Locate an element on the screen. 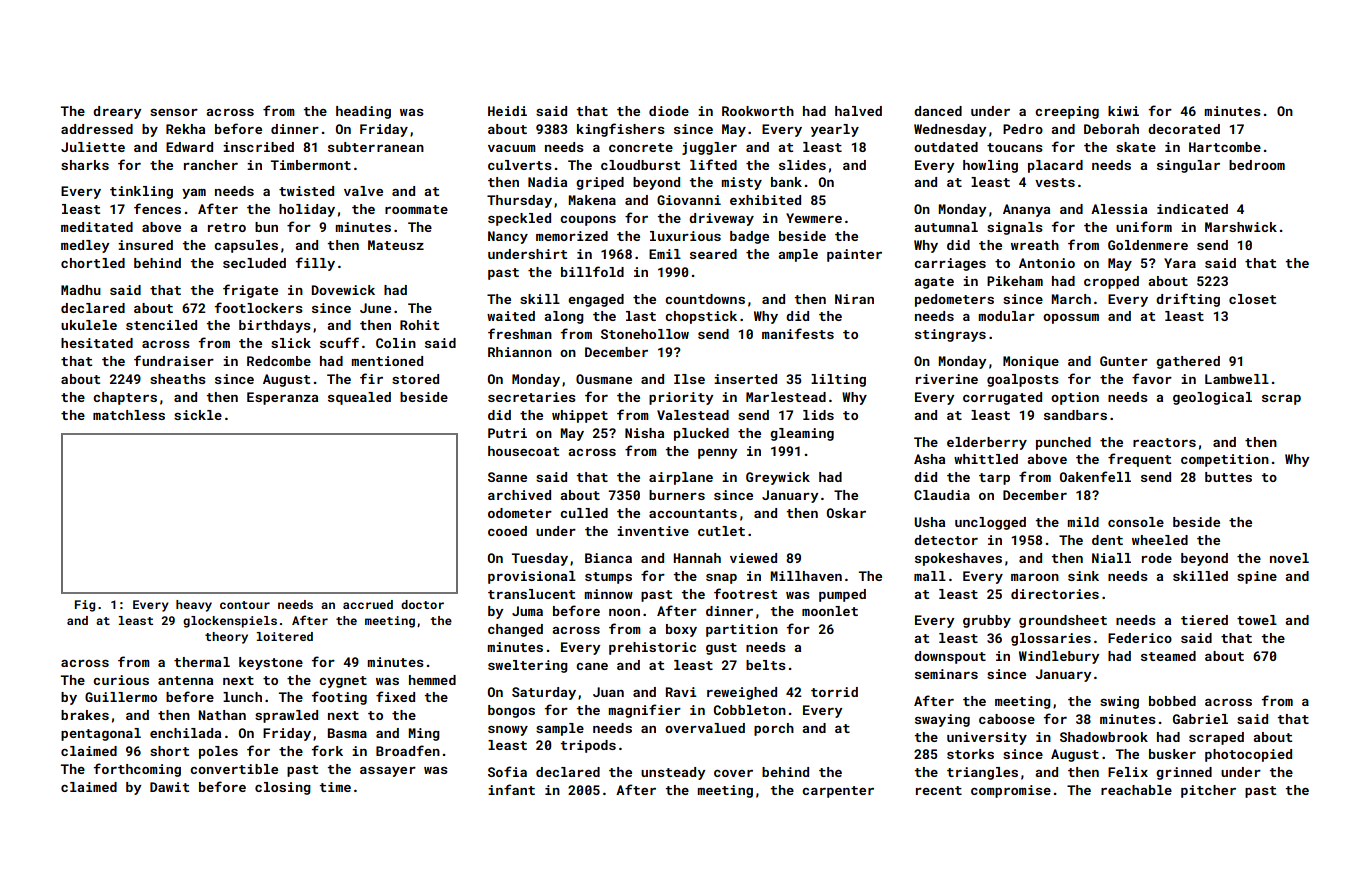 Image resolution: width=1372 pixels, height=887 pixels. bobbed is located at coordinates (1172, 701).
